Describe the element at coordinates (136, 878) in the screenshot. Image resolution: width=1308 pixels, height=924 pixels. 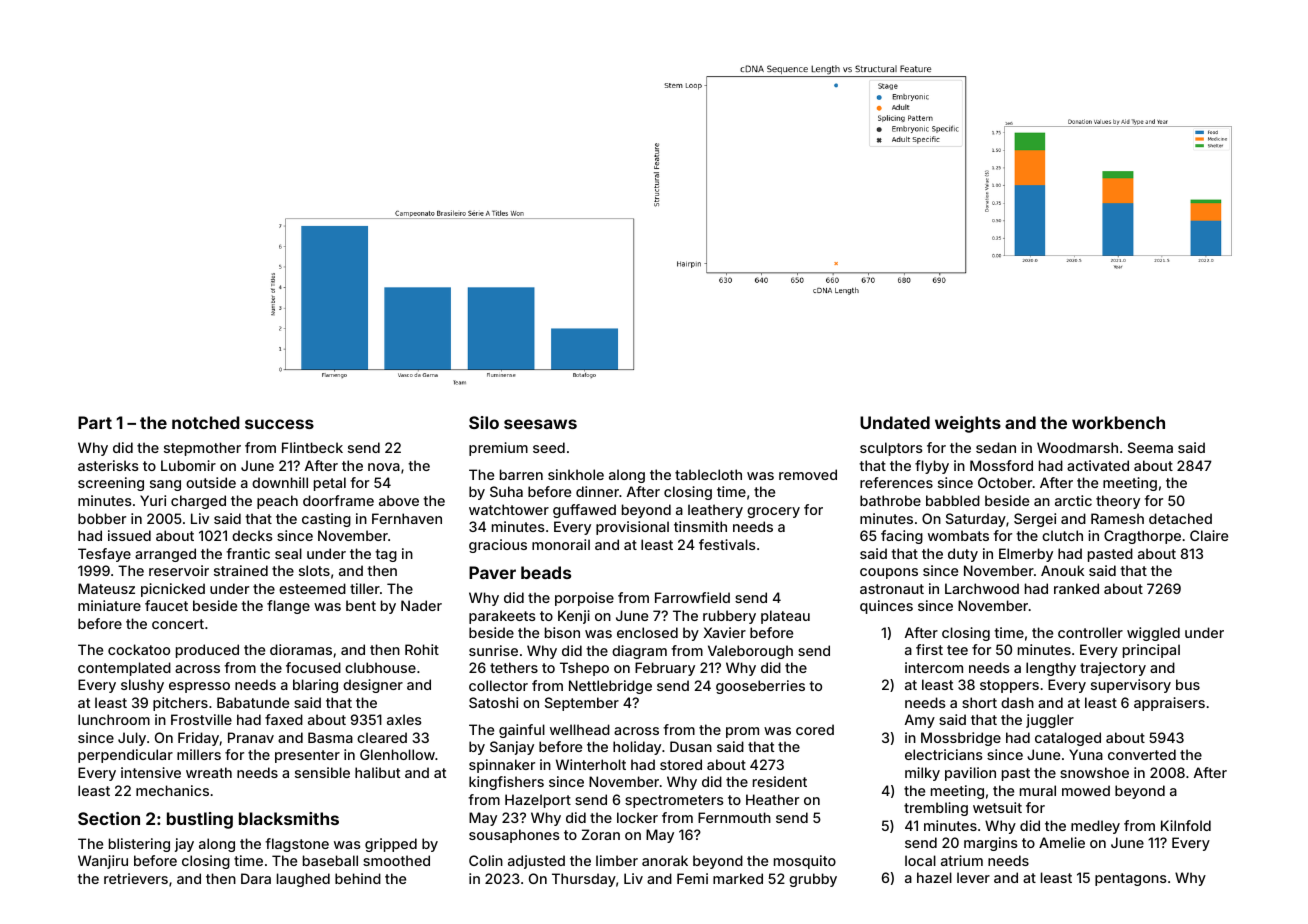
I see `retrievers` at that location.
